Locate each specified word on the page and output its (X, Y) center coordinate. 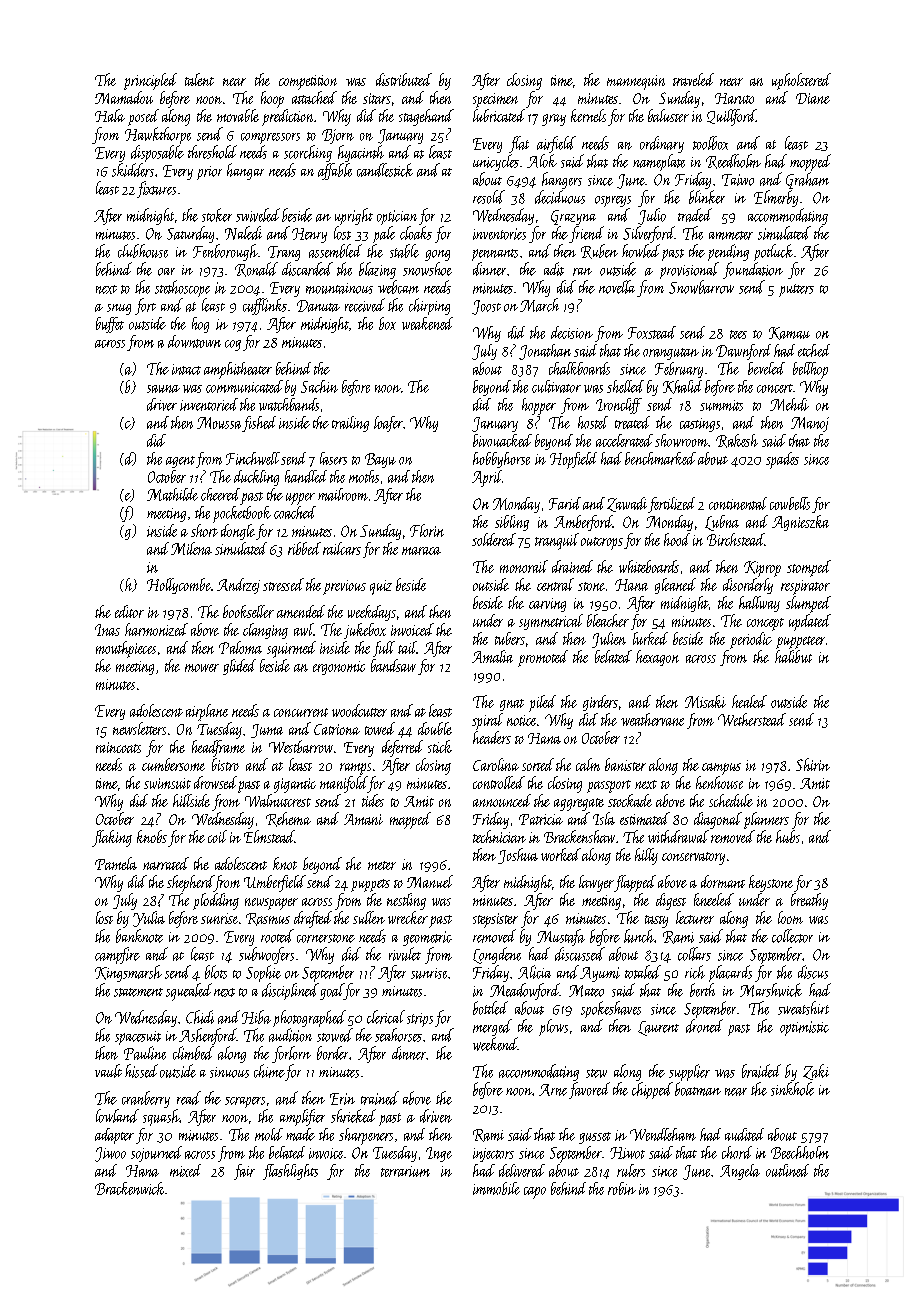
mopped (810, 162)
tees (738, 334)
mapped (410, 820)
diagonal (718, 820)
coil (217, 836)
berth (702, 990)
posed (143, 117)
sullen (369, 917)
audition (290, 1035)
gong (437, 255)
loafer (388, 424)
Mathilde (172, 494)
